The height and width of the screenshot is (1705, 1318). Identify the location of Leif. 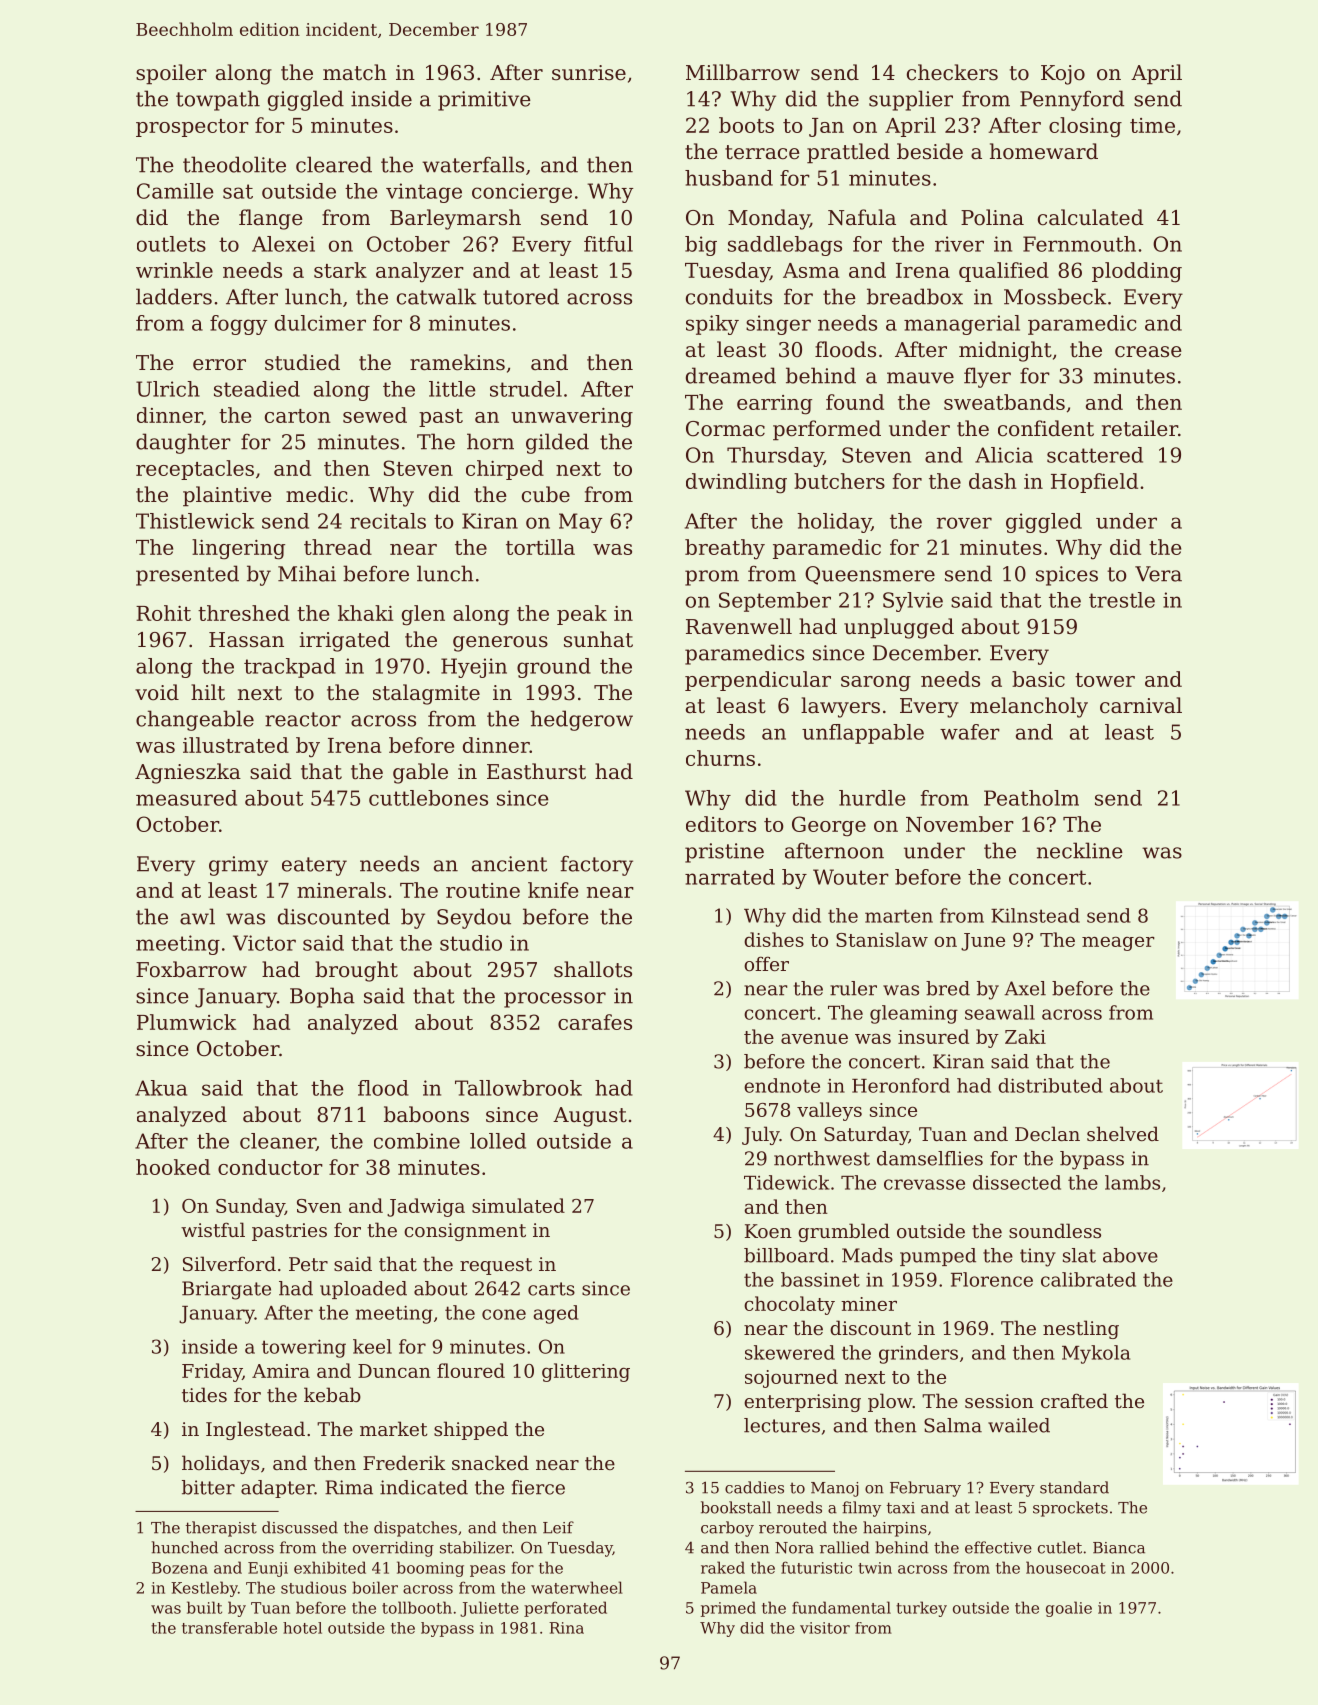
(558, 1527).
